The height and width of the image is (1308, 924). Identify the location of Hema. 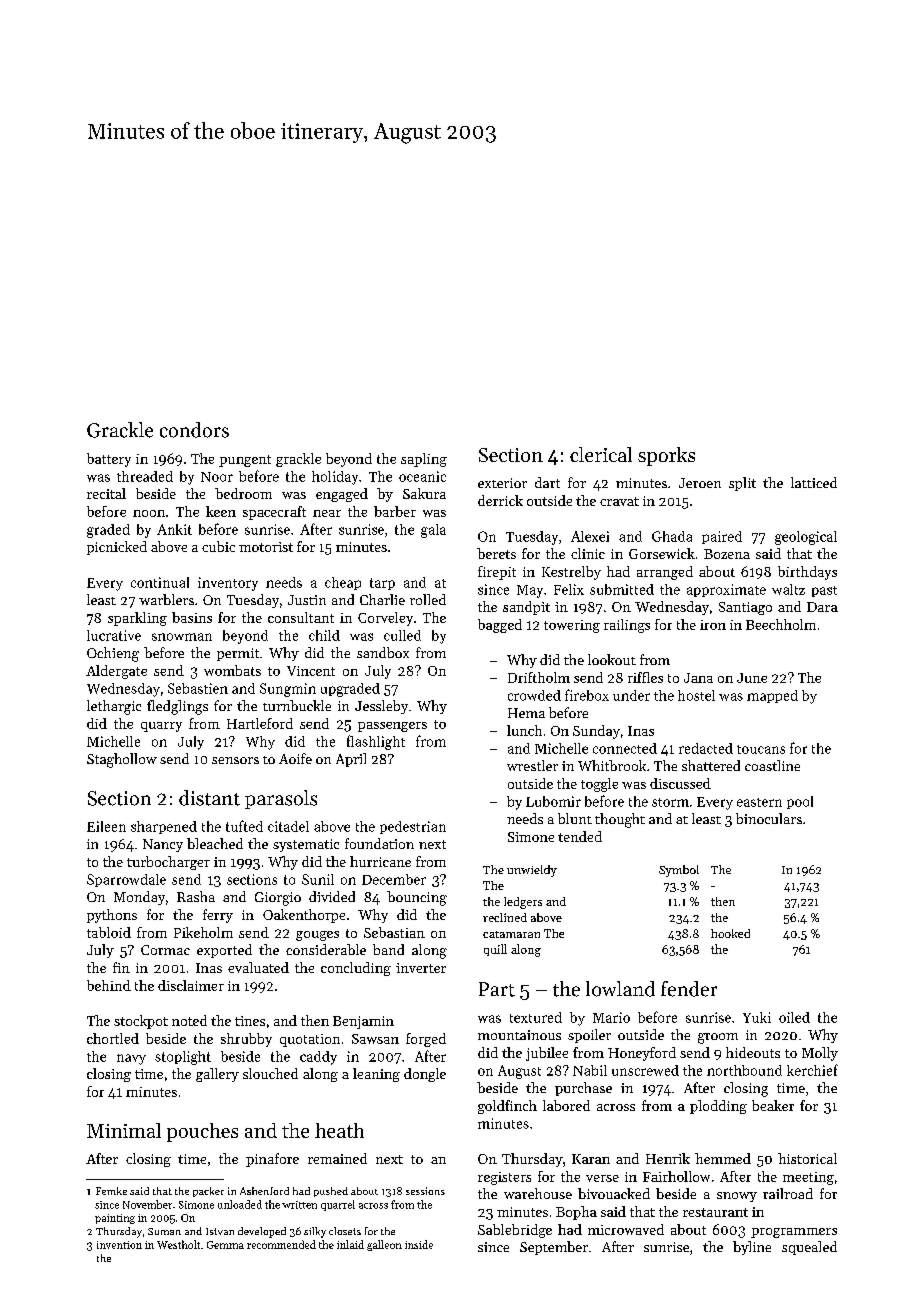
(526, 713).
